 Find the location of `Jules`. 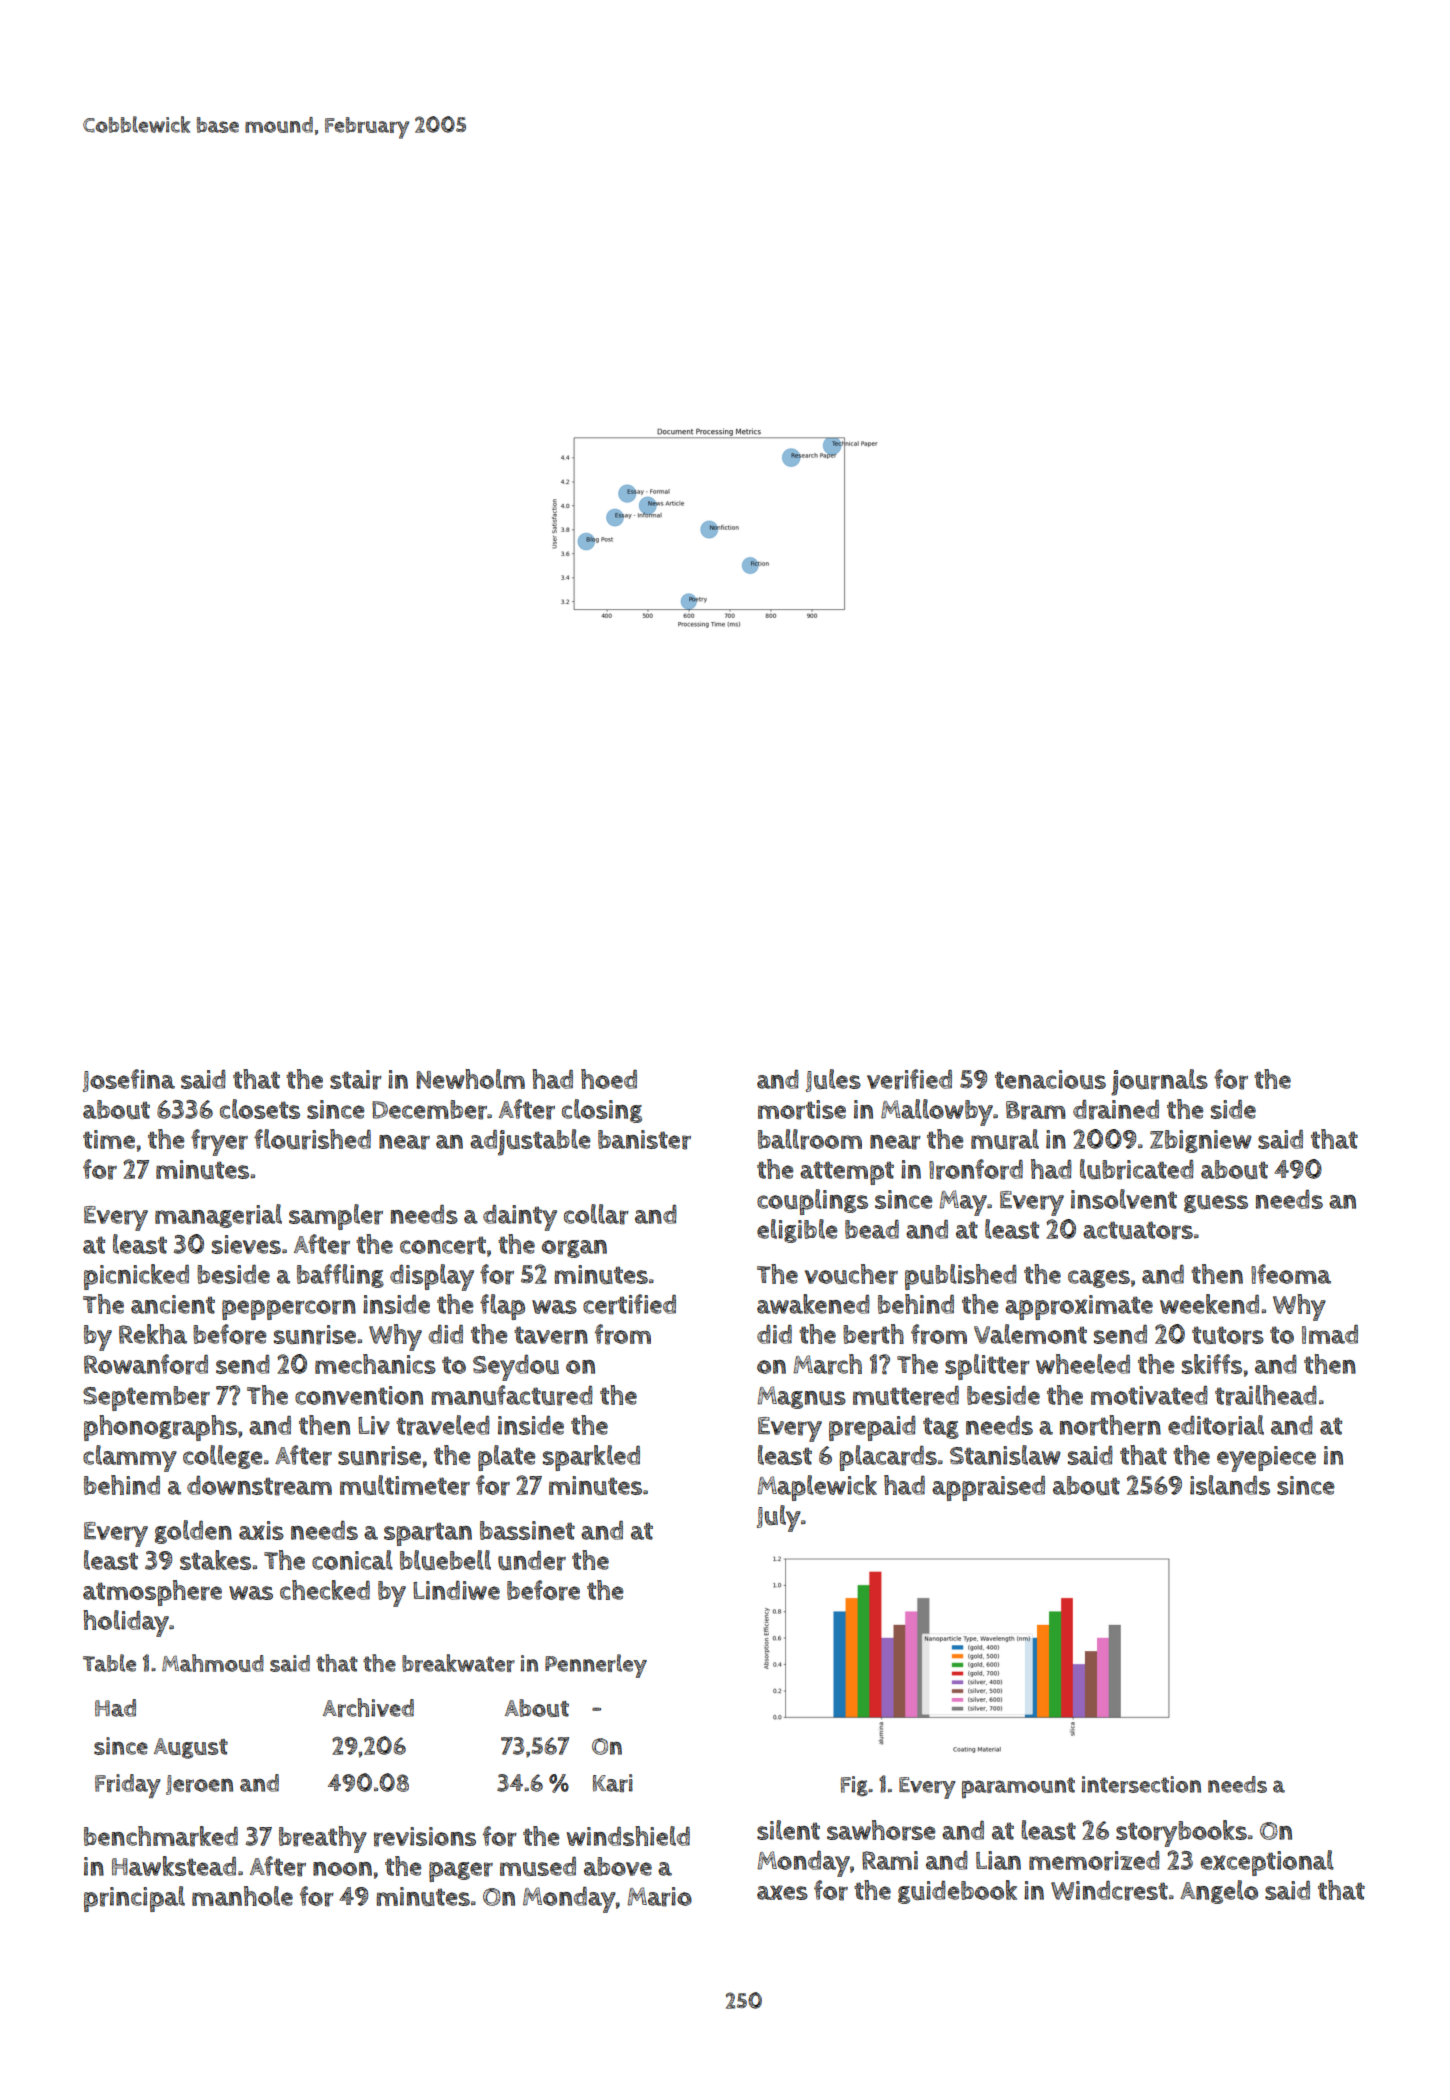

Jules is located at coordinates (833, 1080).
